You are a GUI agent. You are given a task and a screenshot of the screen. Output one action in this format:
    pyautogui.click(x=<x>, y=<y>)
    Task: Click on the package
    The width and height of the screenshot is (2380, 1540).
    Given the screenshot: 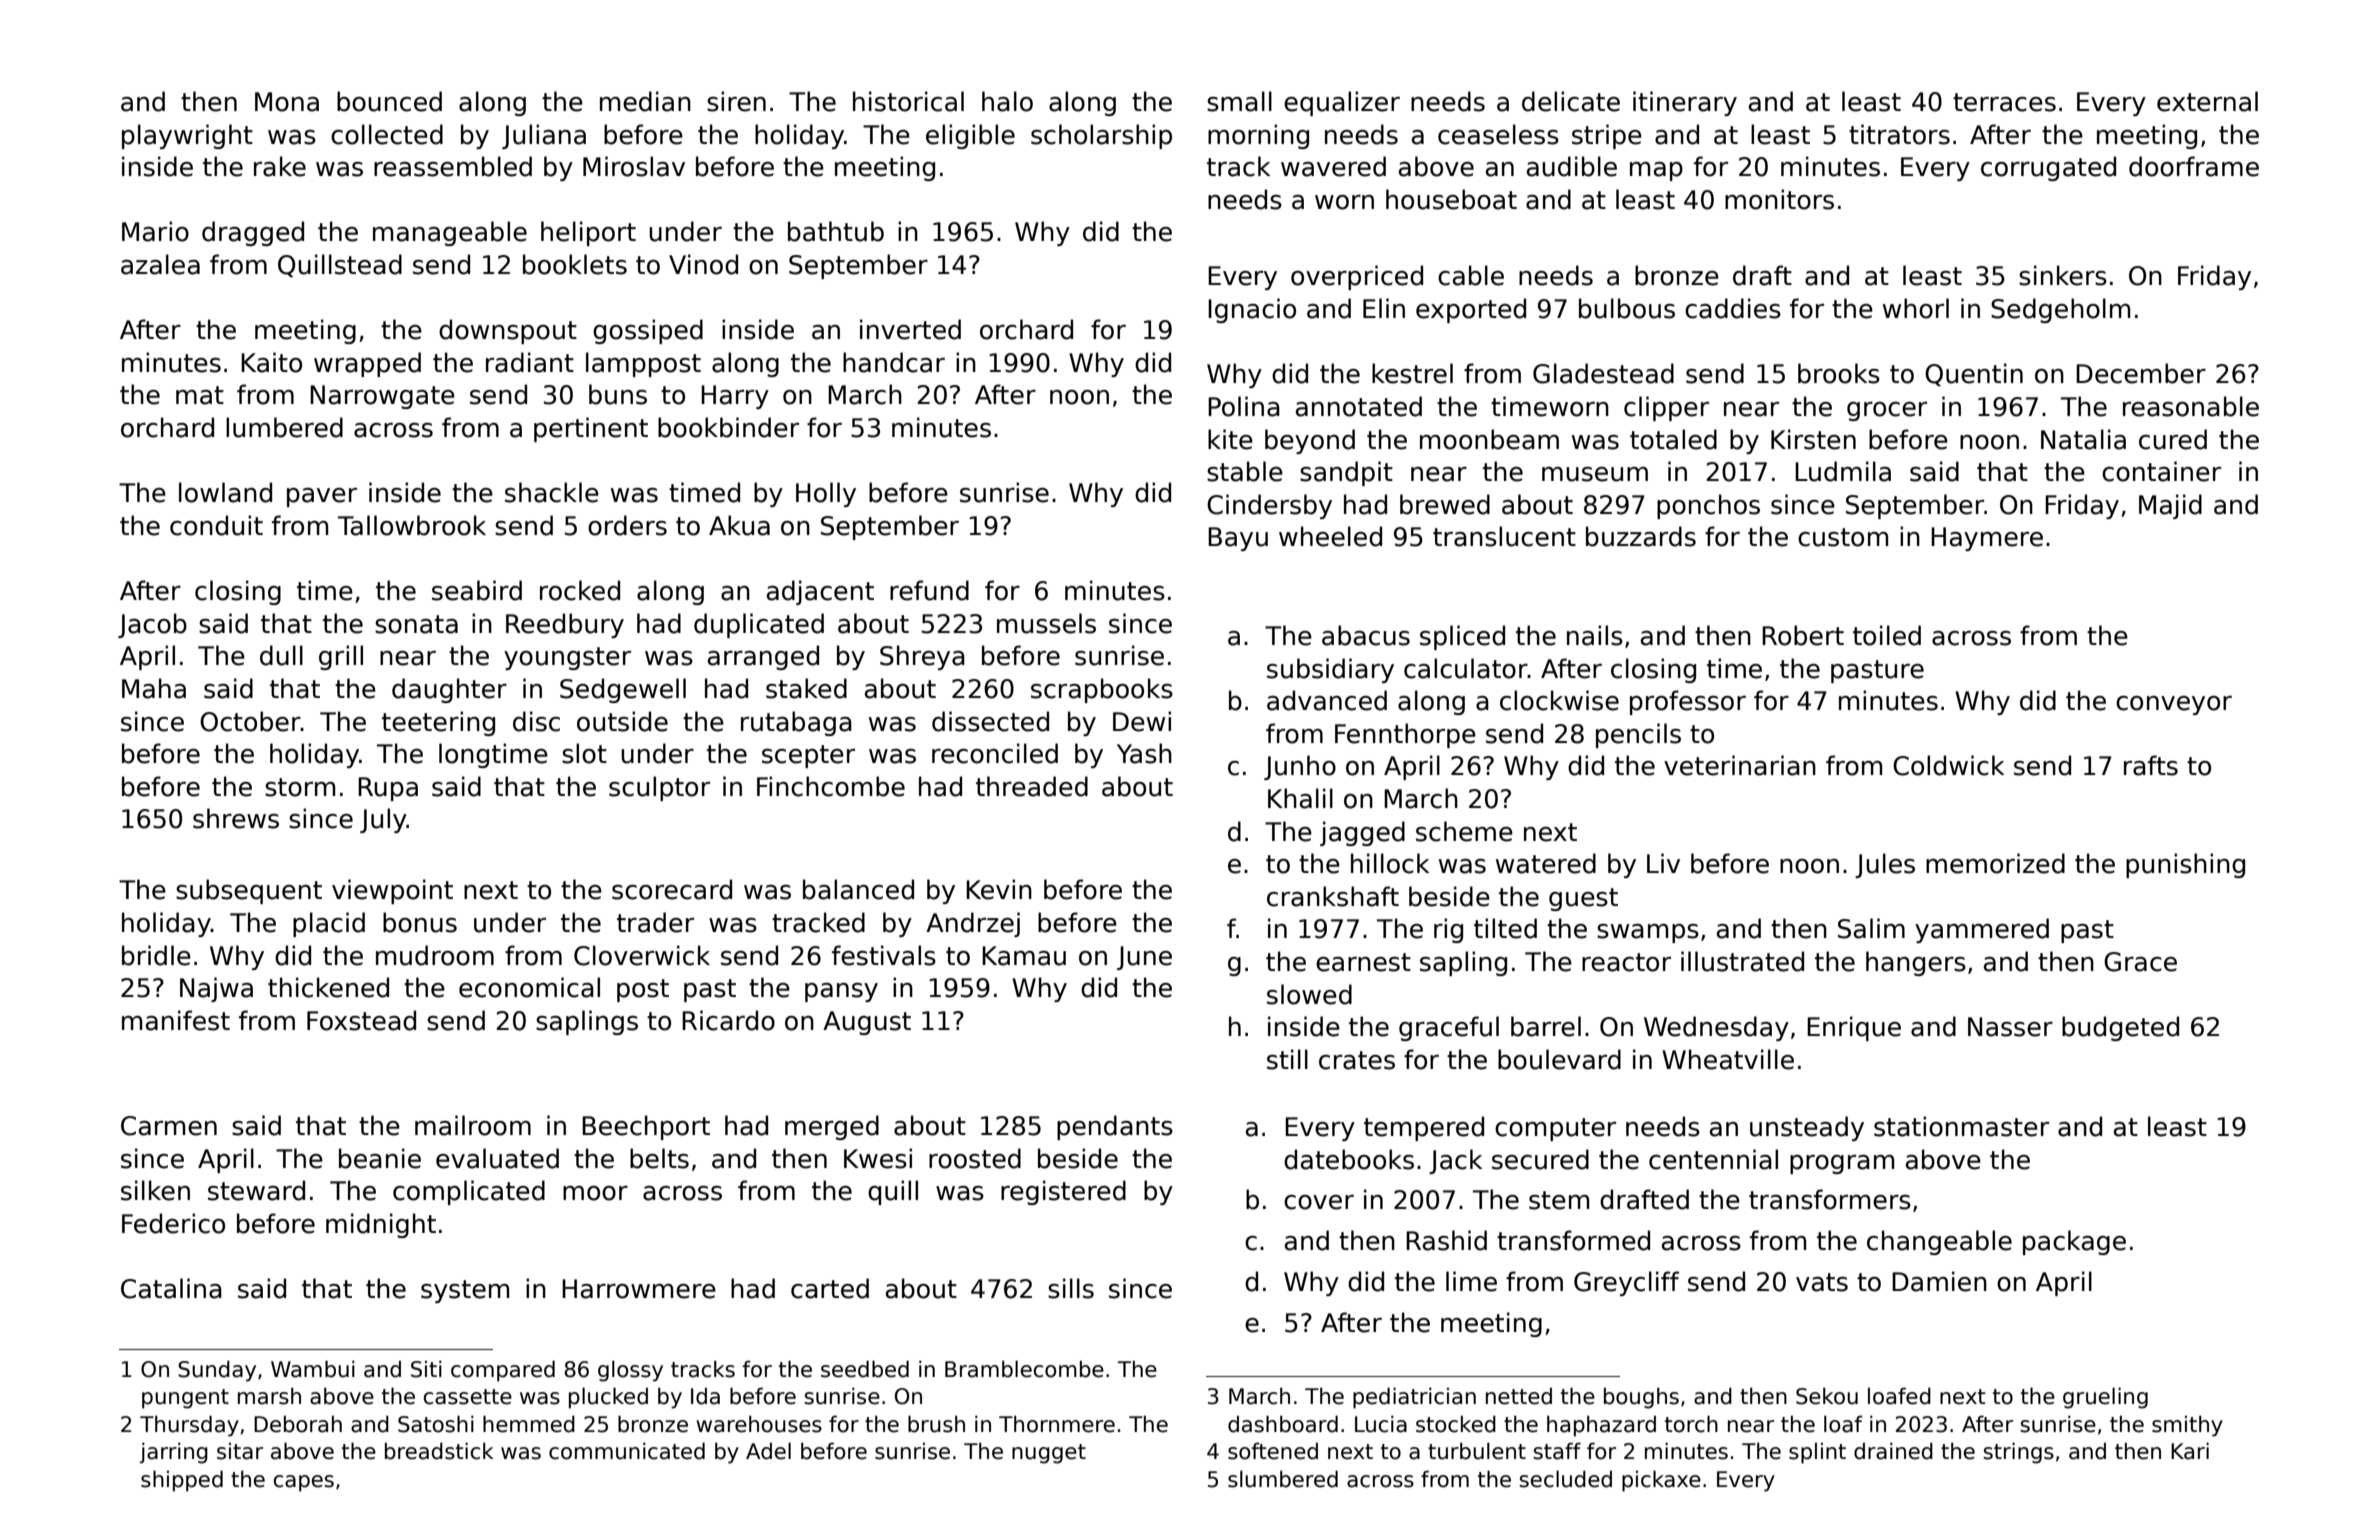 What is the action you would take?
    pyautogui.click(x=2074, y=1242)
